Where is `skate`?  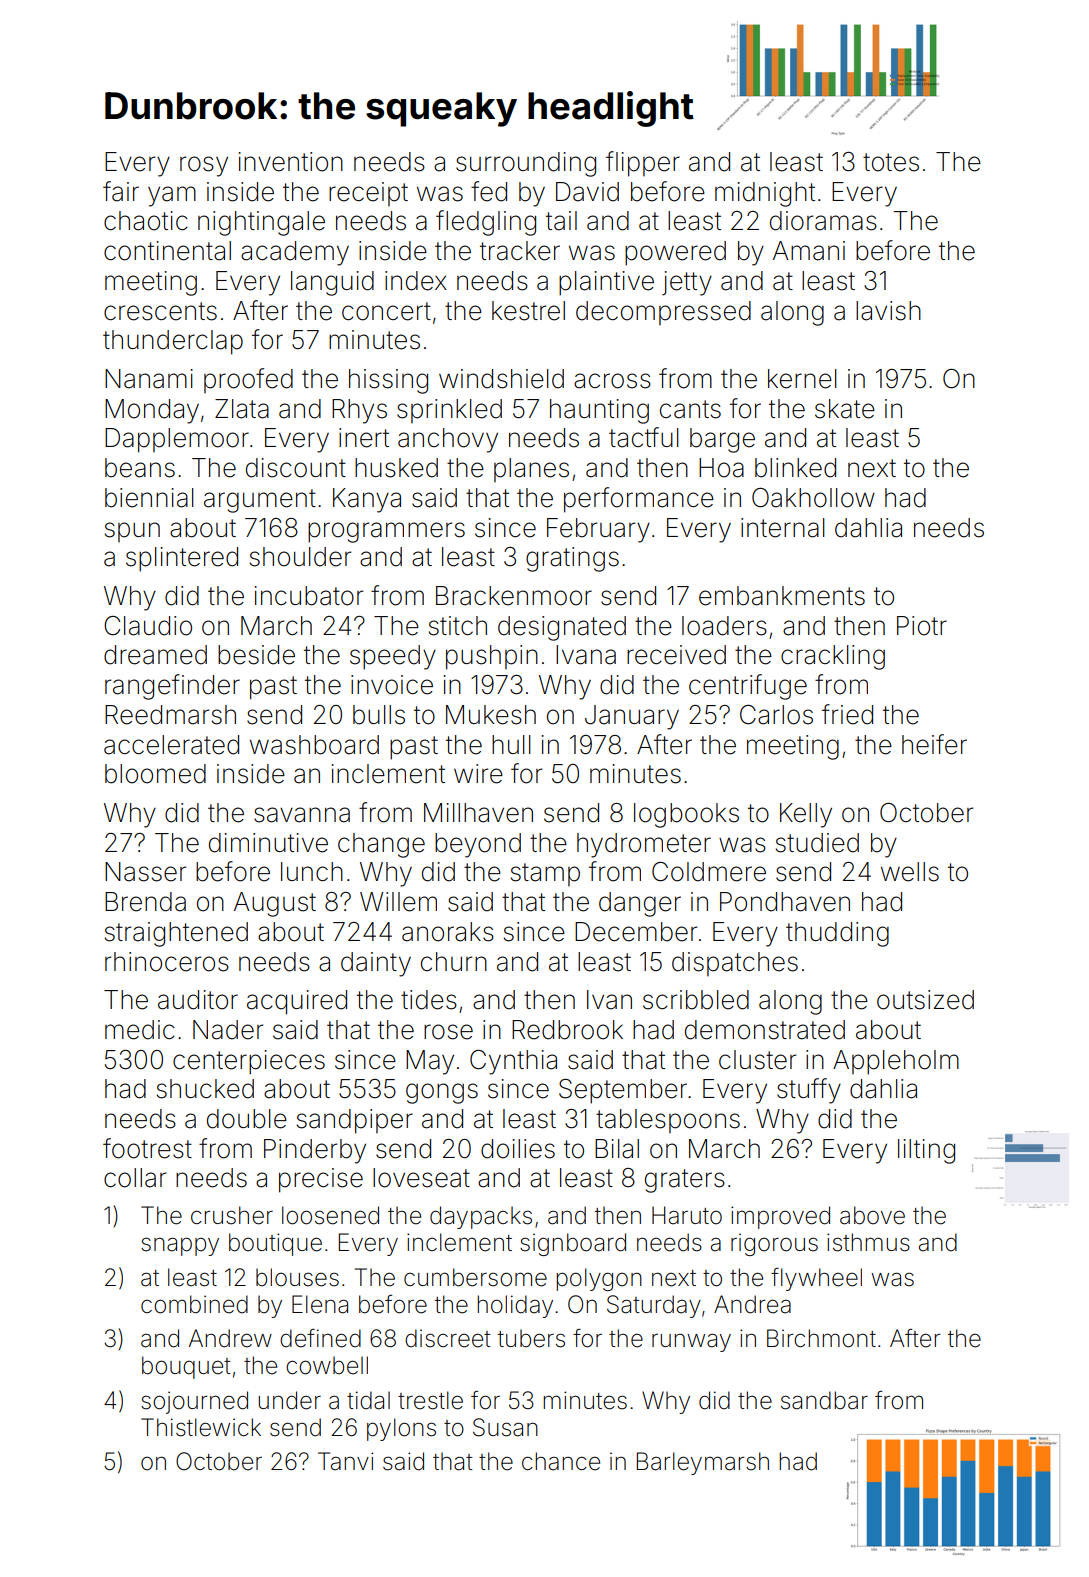
skate is located at coordinates (845, 409).
